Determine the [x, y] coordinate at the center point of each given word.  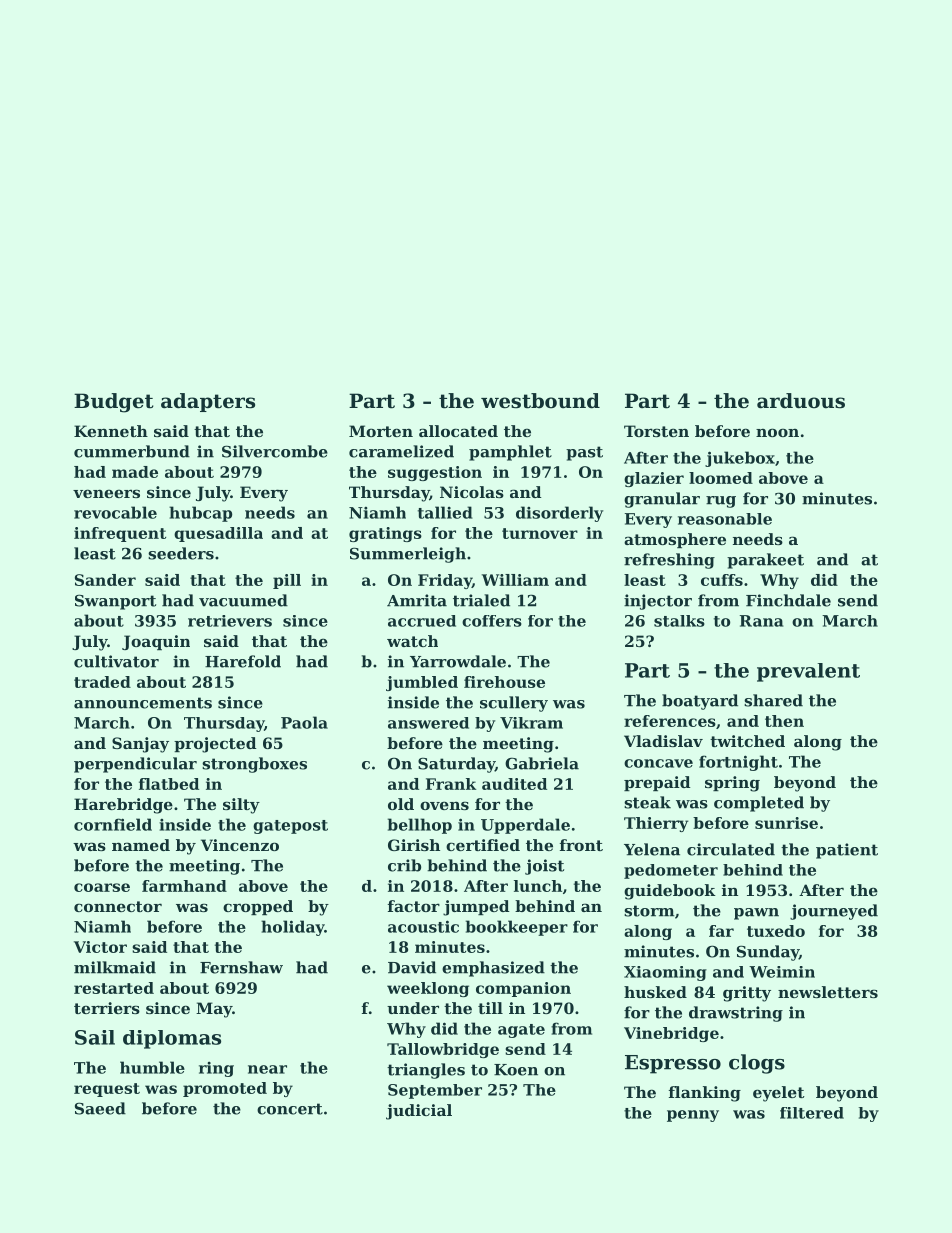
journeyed [834, 912]
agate [521, 1031]
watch [412, 641]
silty [241, 806]
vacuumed [243, 600]
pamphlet [510, 453]
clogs [757, 1064]
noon [777, 432]
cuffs [722, 580]
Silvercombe [275, 451]
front [581, 845]
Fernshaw [241, 967]
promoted [225, 1089]
